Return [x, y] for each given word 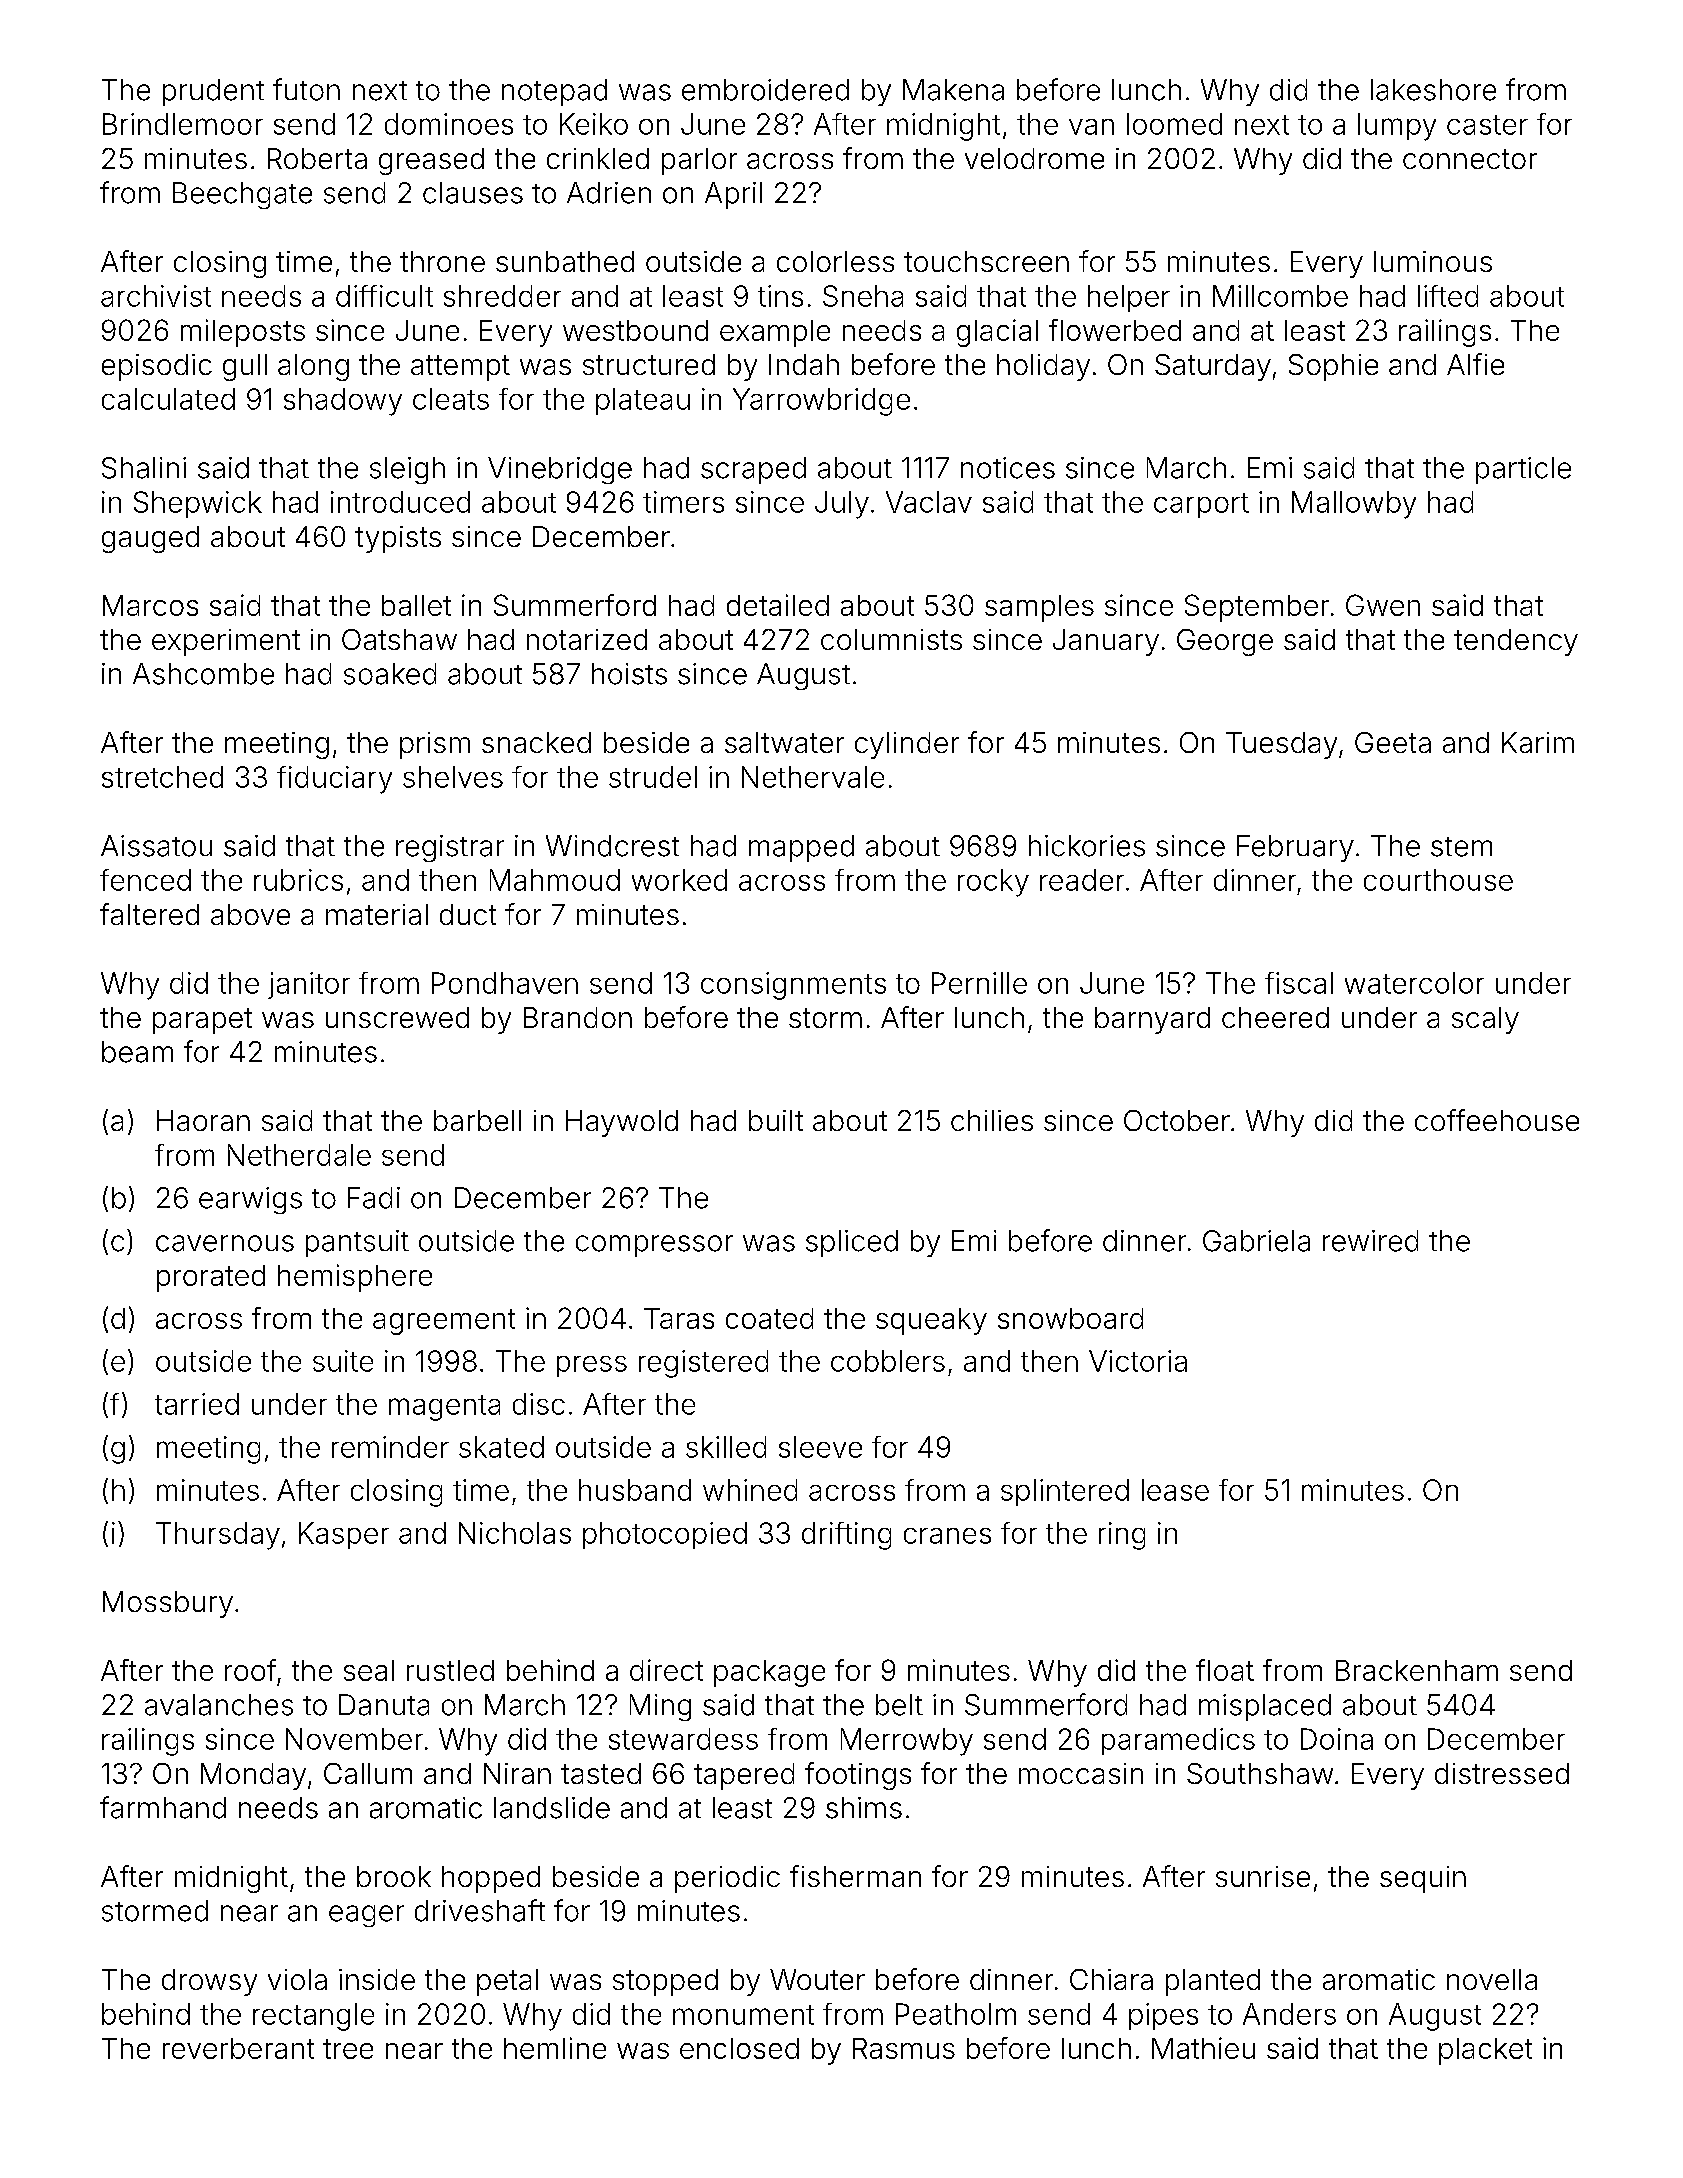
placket [1485, 2051]
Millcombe [1280, 296]
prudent [213, 92]
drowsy [209, 1982]
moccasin [1081, 1773]
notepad [554, 92]
